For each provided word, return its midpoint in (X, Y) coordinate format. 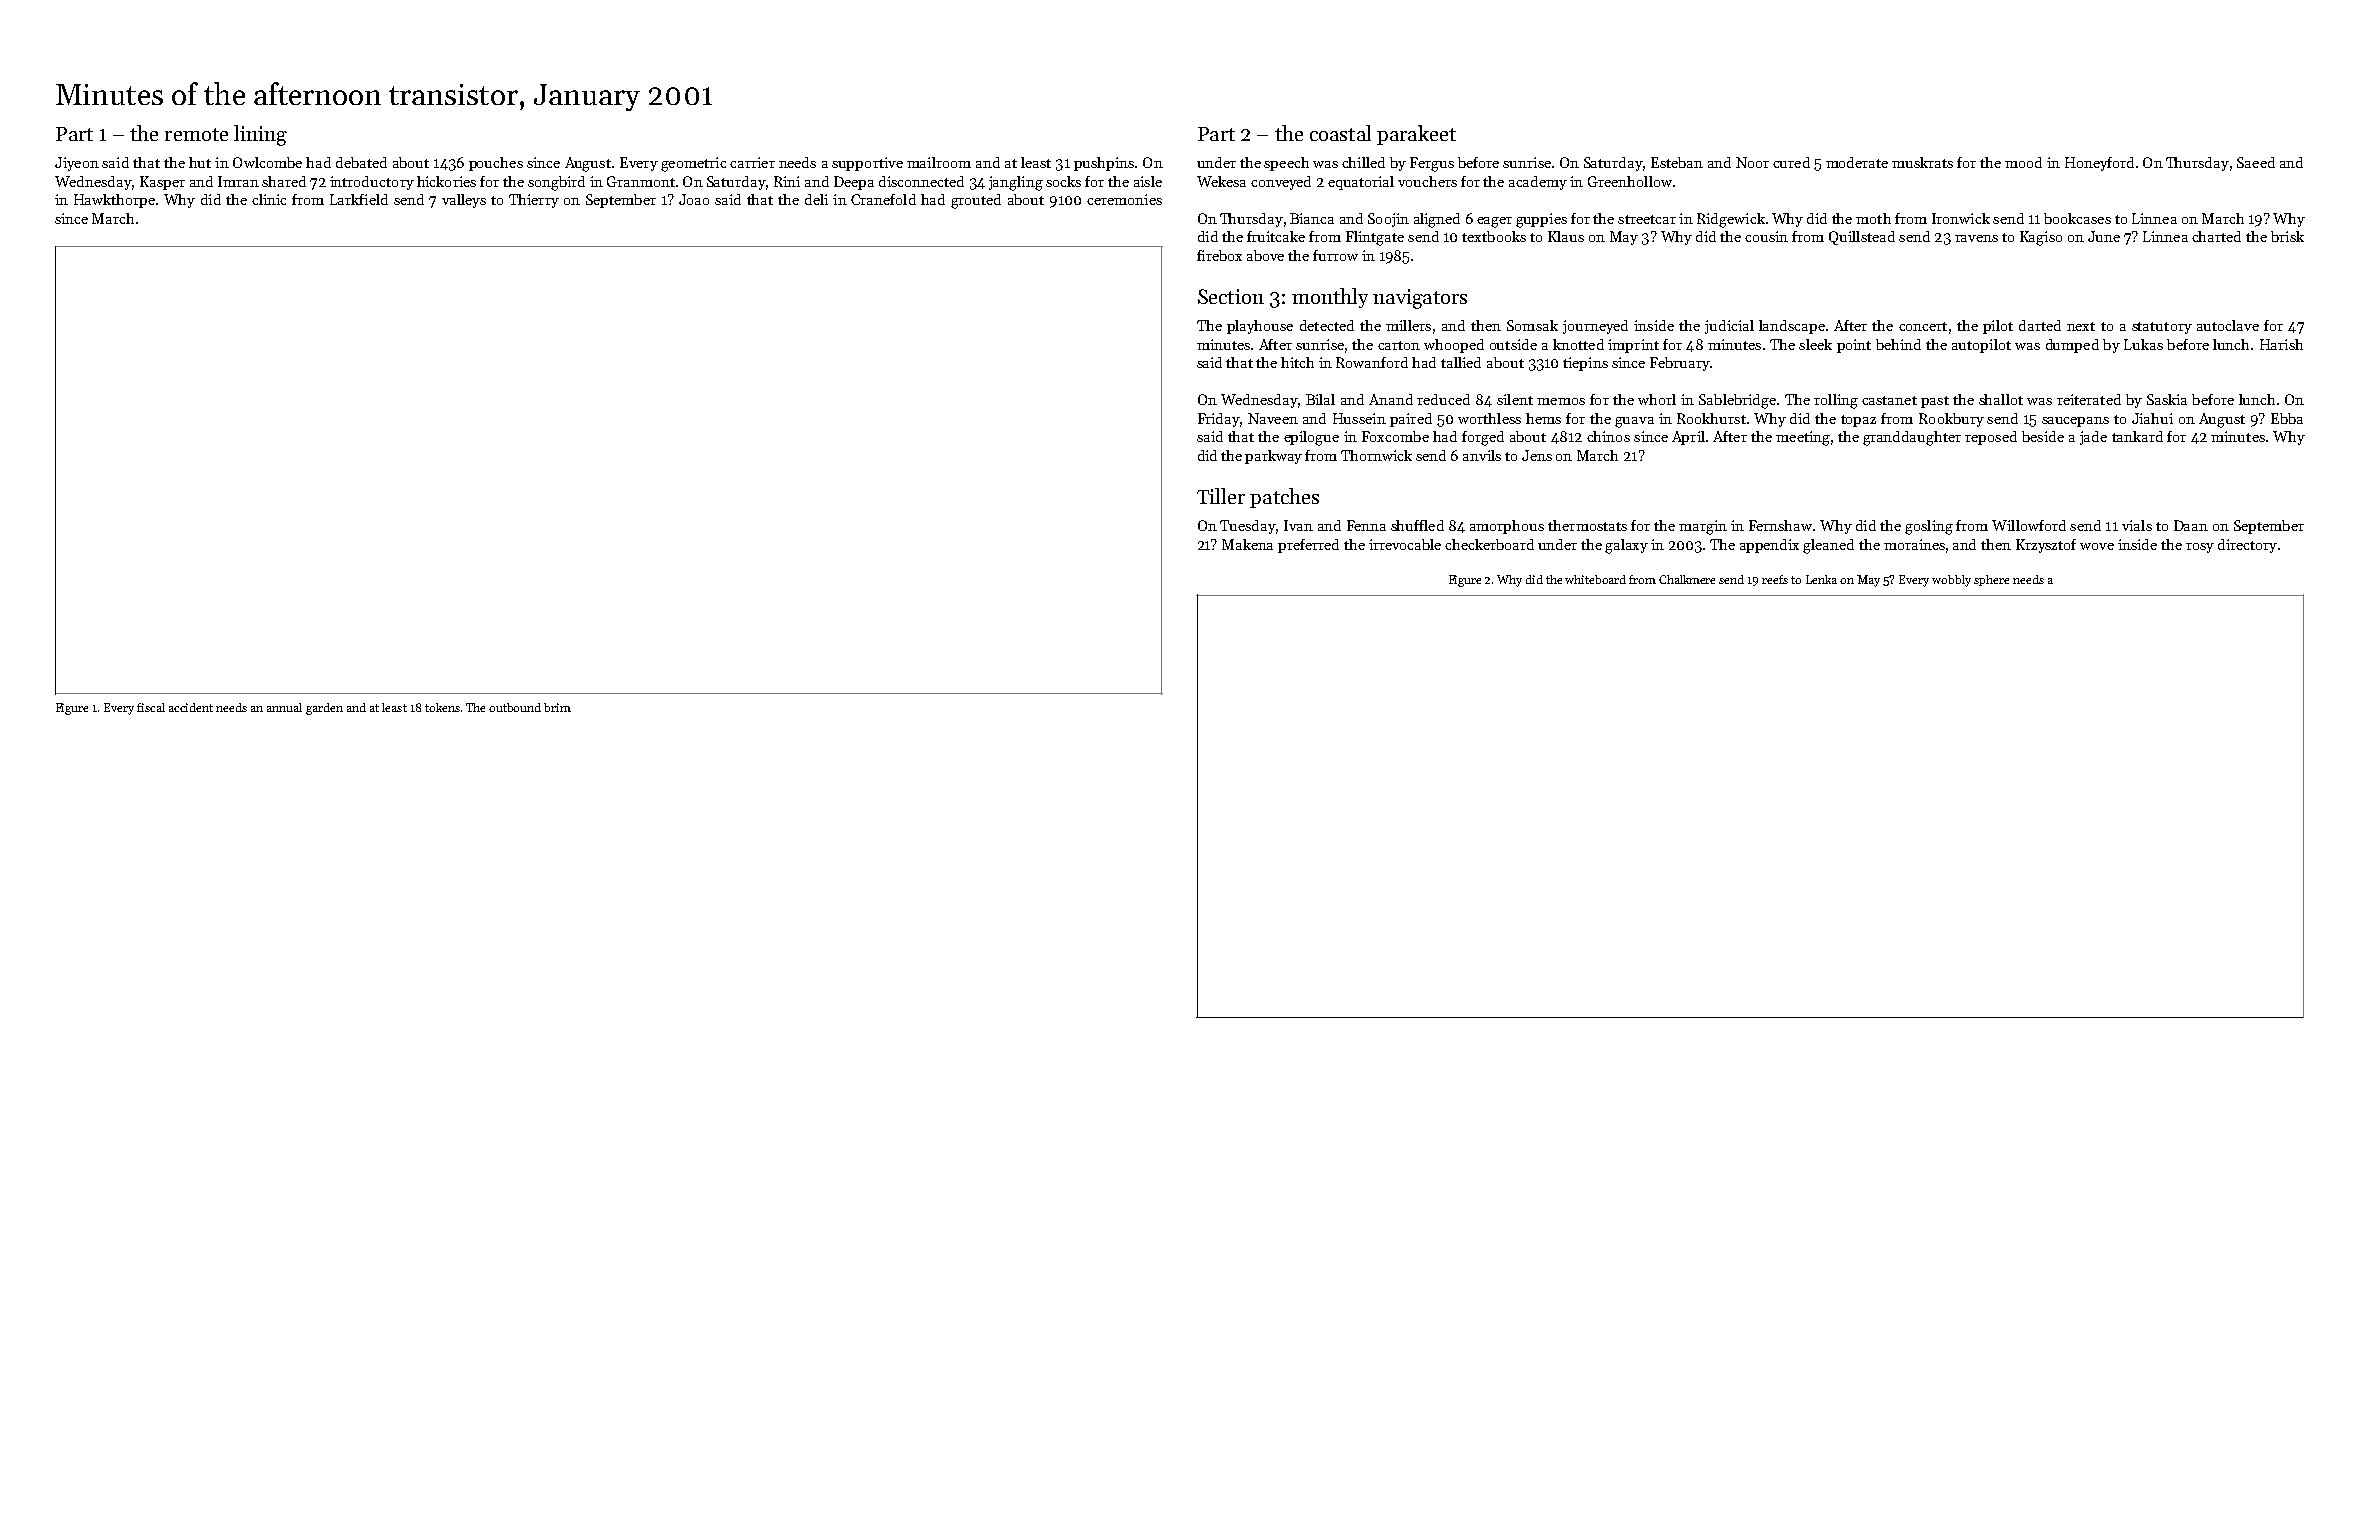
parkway (1273, 457)
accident (191, 707)
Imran (238, 181)
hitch (1297, 362)
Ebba (2287, 418)
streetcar (1647, 219)
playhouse (1260, 327)
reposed (1991, 438)
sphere (1991, 580)
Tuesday (1248, 527)
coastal (1340, 133)
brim (557, 707)
